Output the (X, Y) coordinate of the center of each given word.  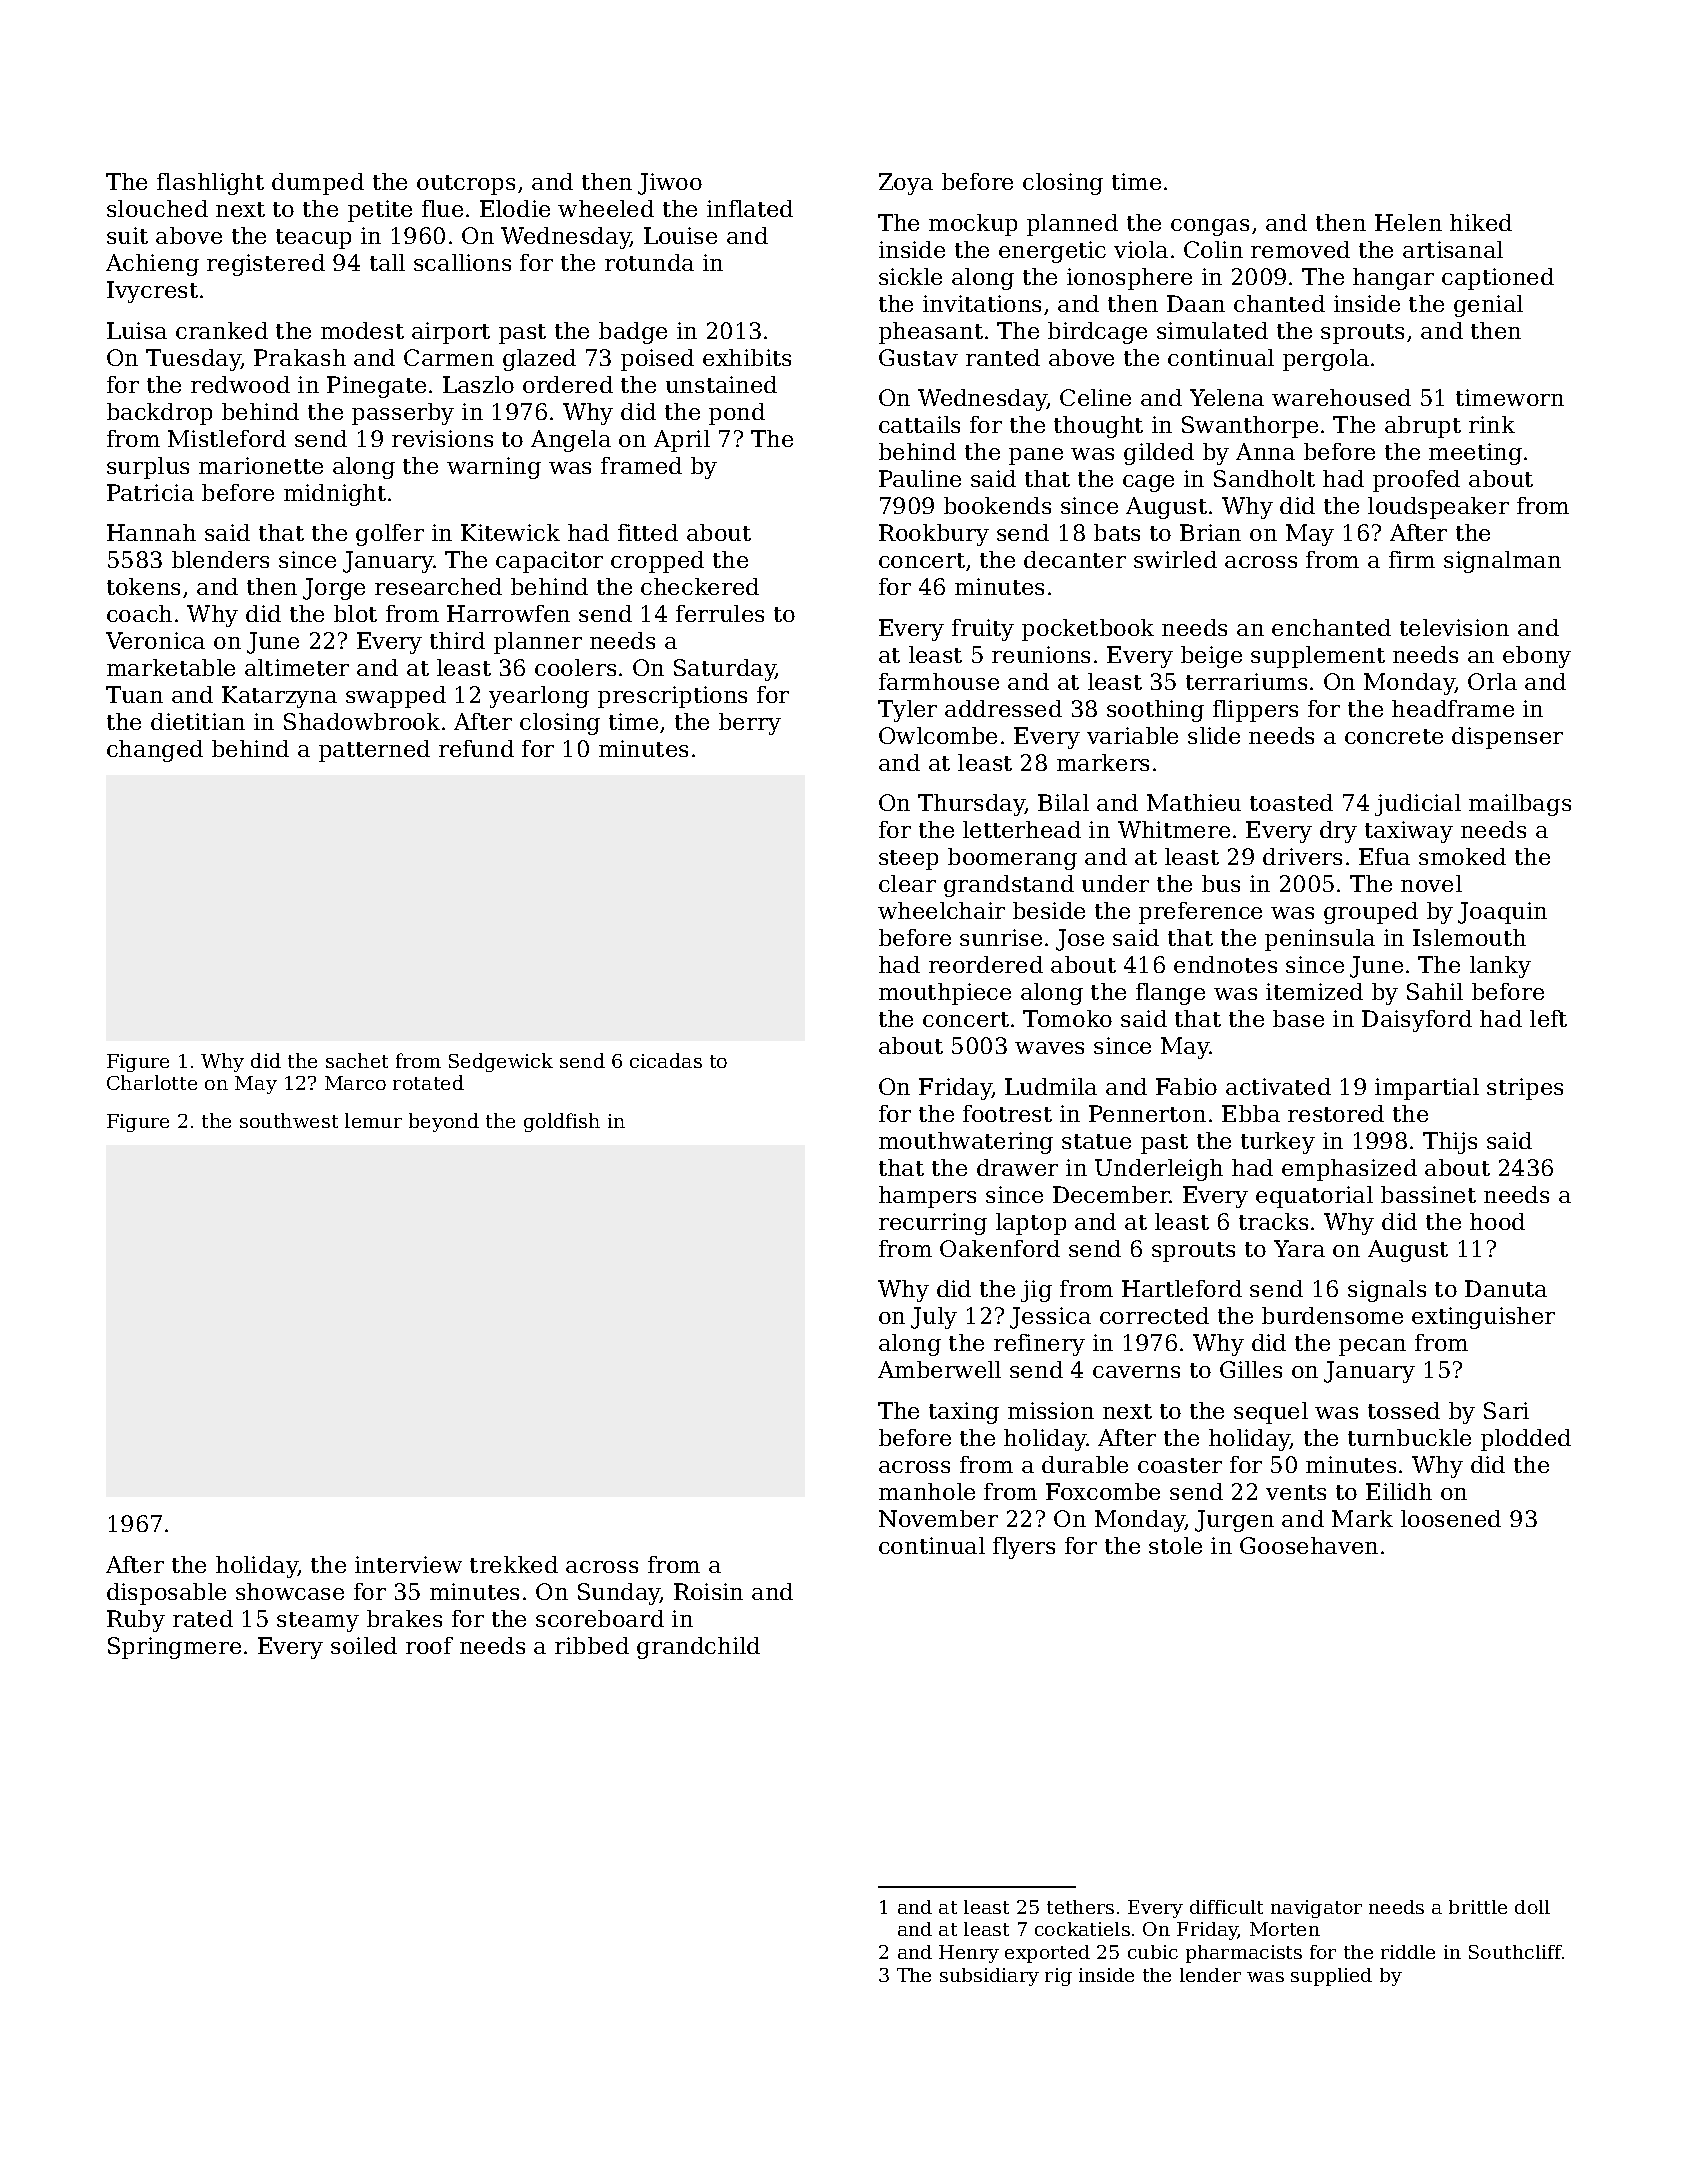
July (934, 1318)
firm (1412, 559)
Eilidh (1399, 1491)
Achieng (152, 265)
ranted (1003, 357)
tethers (1080, 1907)
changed (155, 751)
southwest (289, 1120)
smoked (1462, 856)
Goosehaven (1309, 1545)
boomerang (1012, 859)
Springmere (174, 1648)
